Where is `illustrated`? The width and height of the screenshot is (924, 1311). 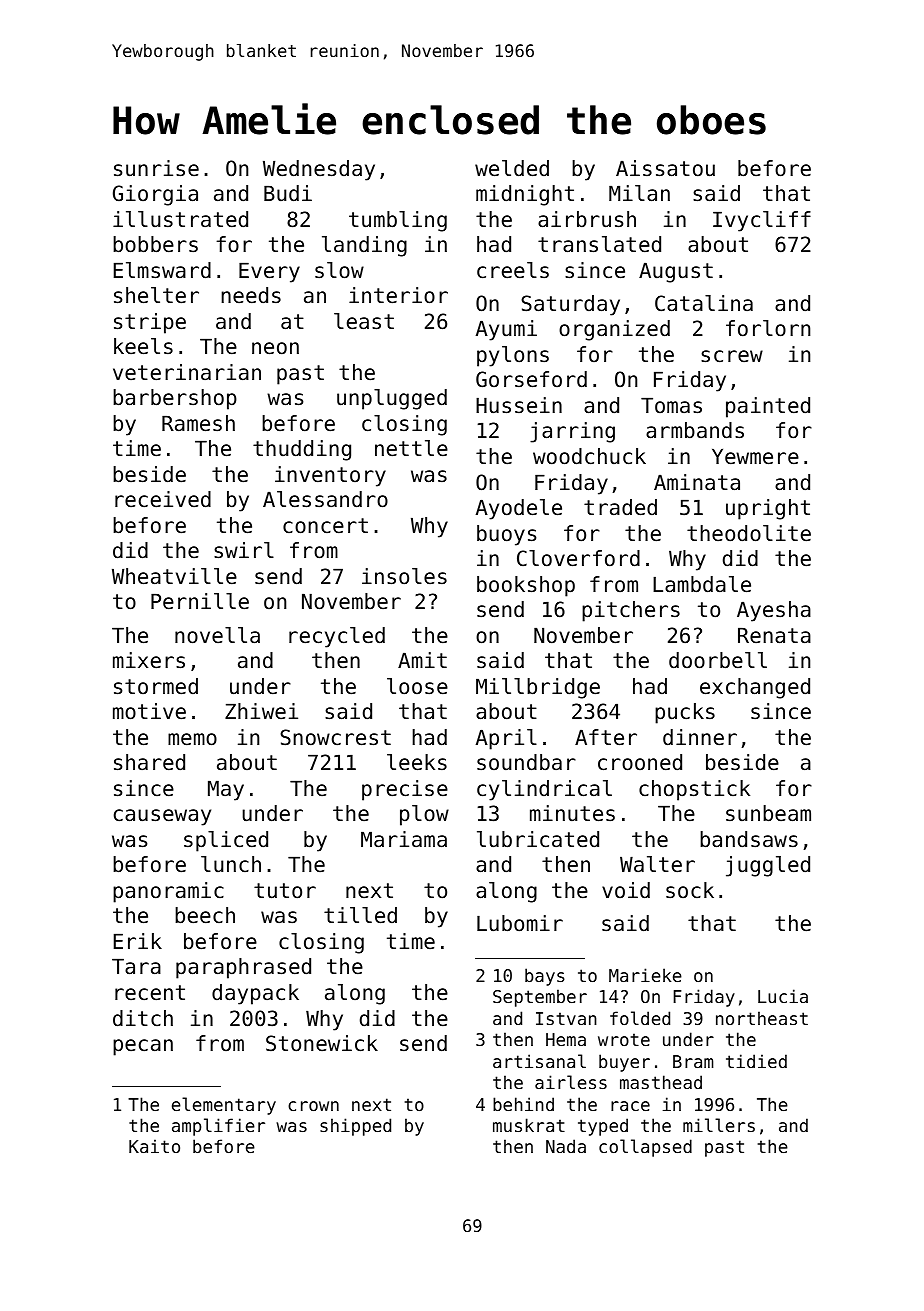
illustrated is located at coordinates (180, 219).
